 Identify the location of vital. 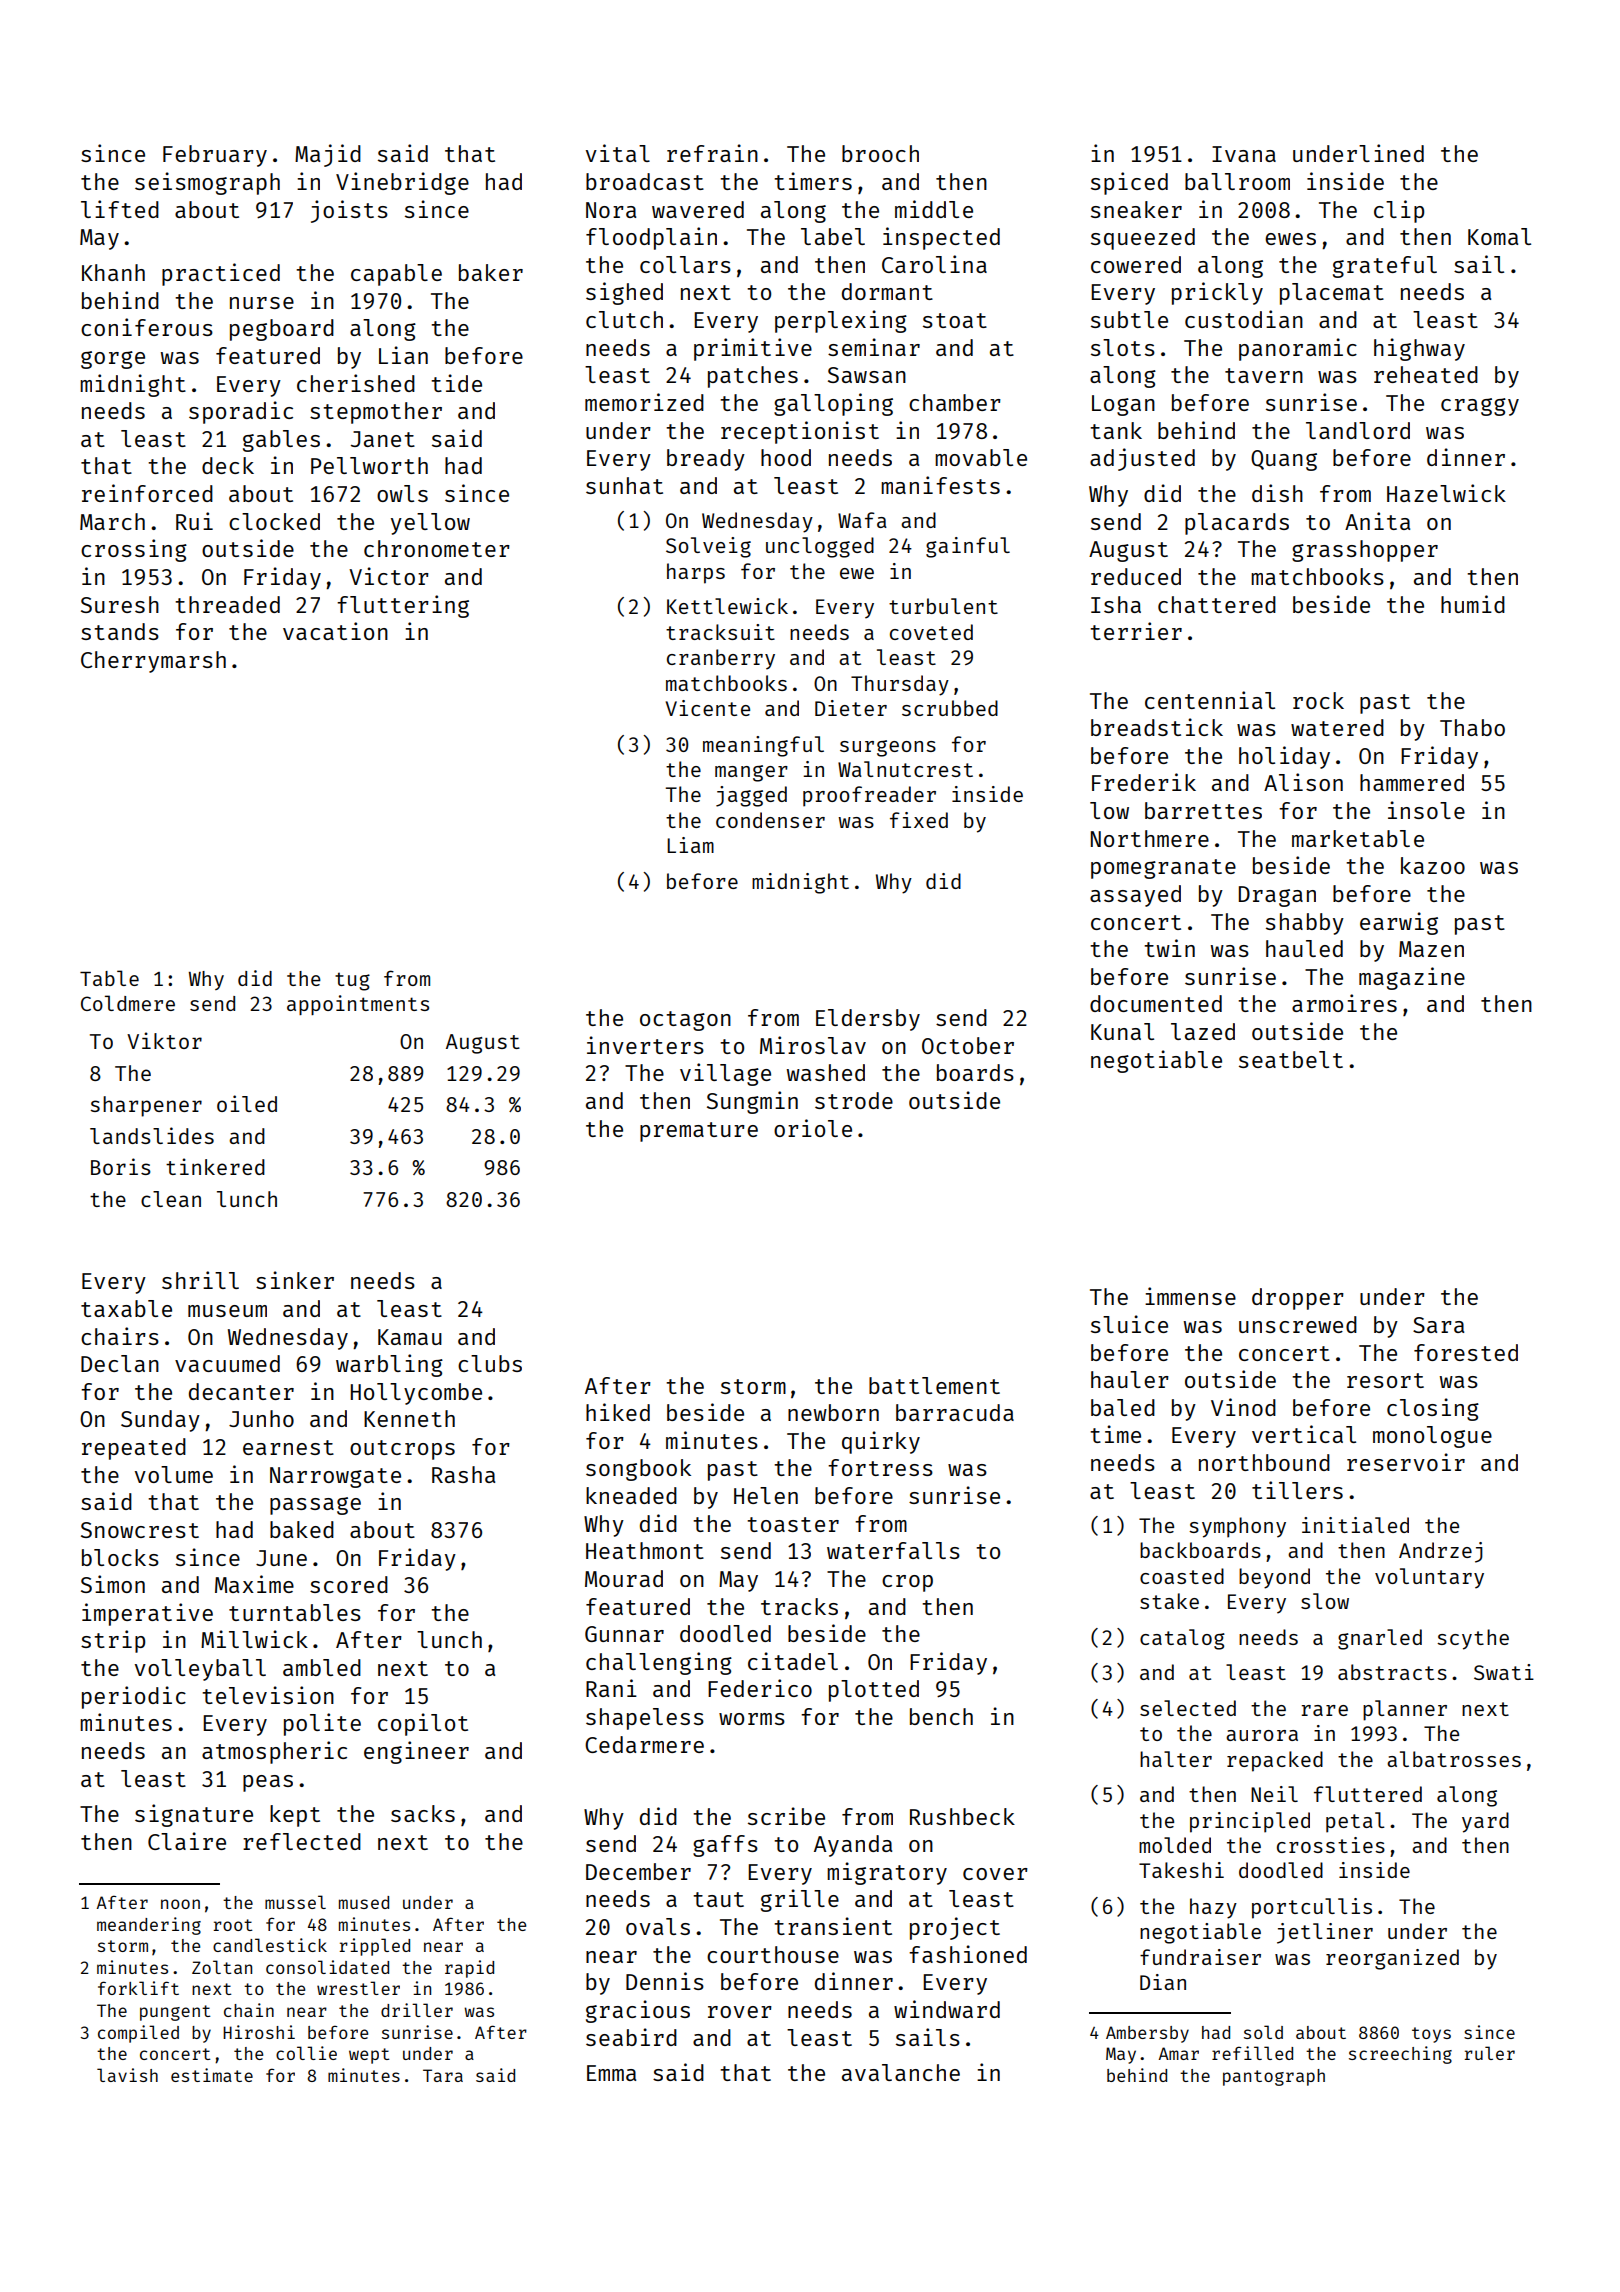
(618, 153).
